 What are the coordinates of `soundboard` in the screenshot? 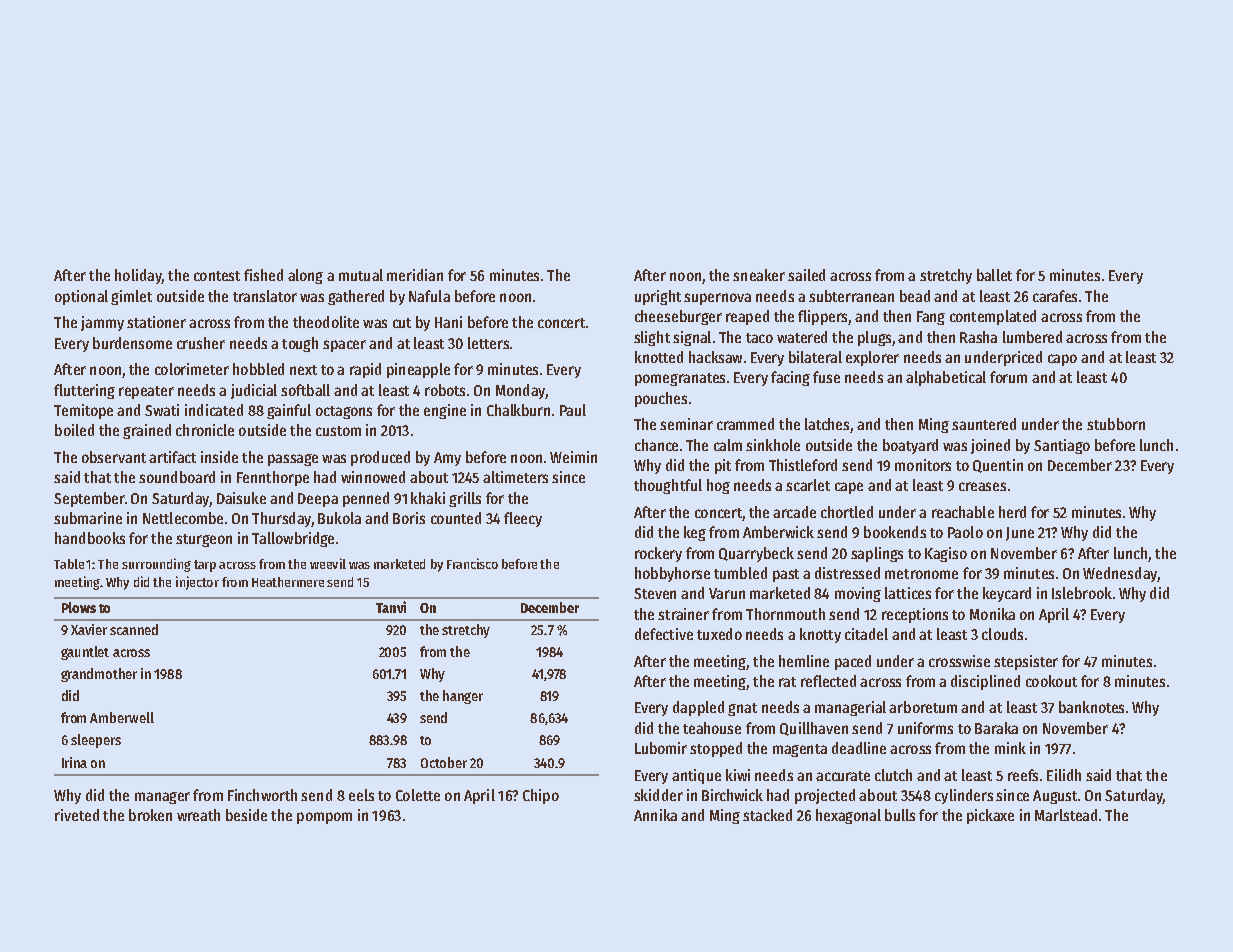 It's located at (177, 477).
